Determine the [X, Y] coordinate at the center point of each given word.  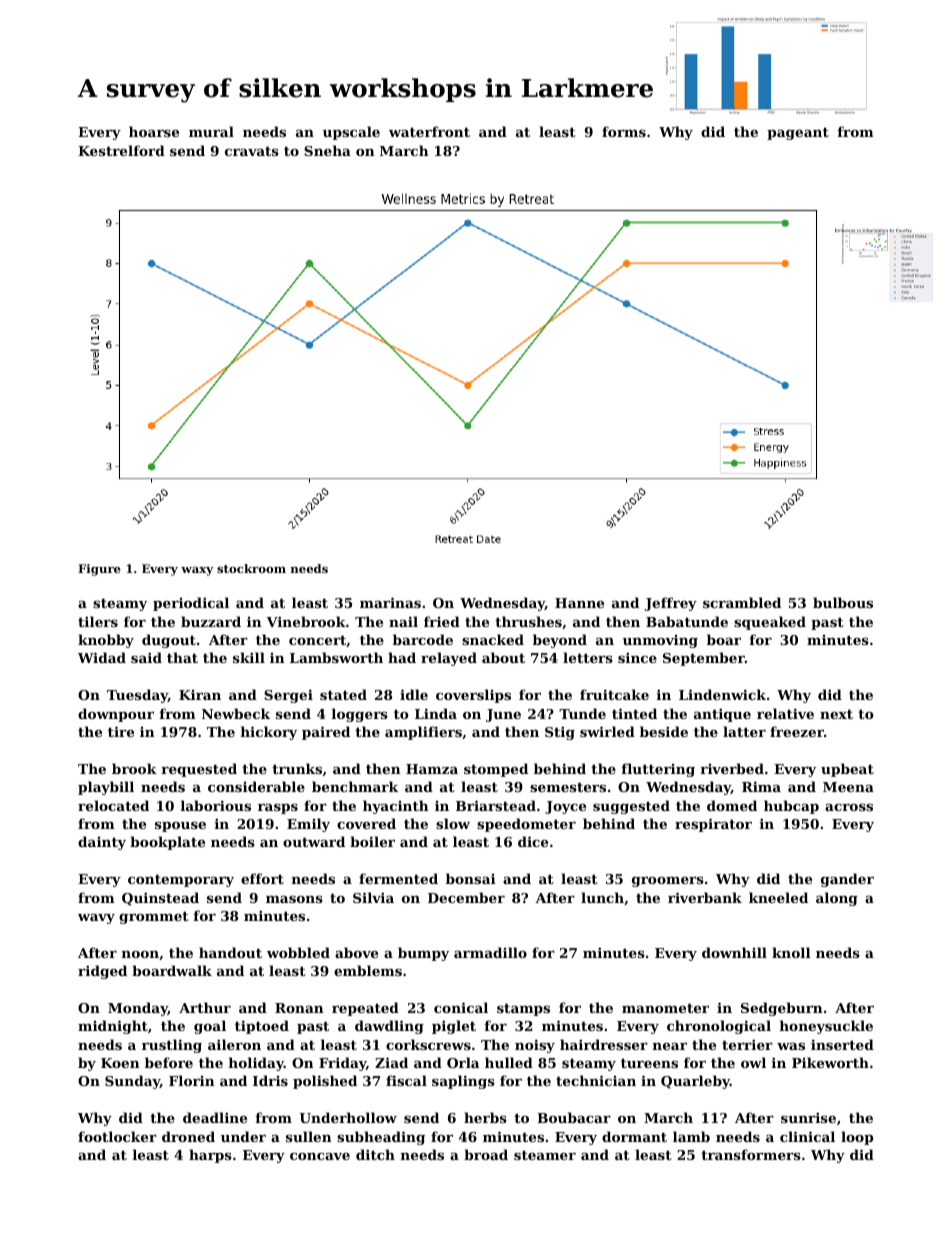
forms [624, 131]
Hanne [579, 603]
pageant [798, 133]
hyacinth [396, 807]
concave [320, 1156]
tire [121, 731]
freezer [797, 731]
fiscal [406, 1080]
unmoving [660, 641]
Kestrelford [121, 150]
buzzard [211, 621]
